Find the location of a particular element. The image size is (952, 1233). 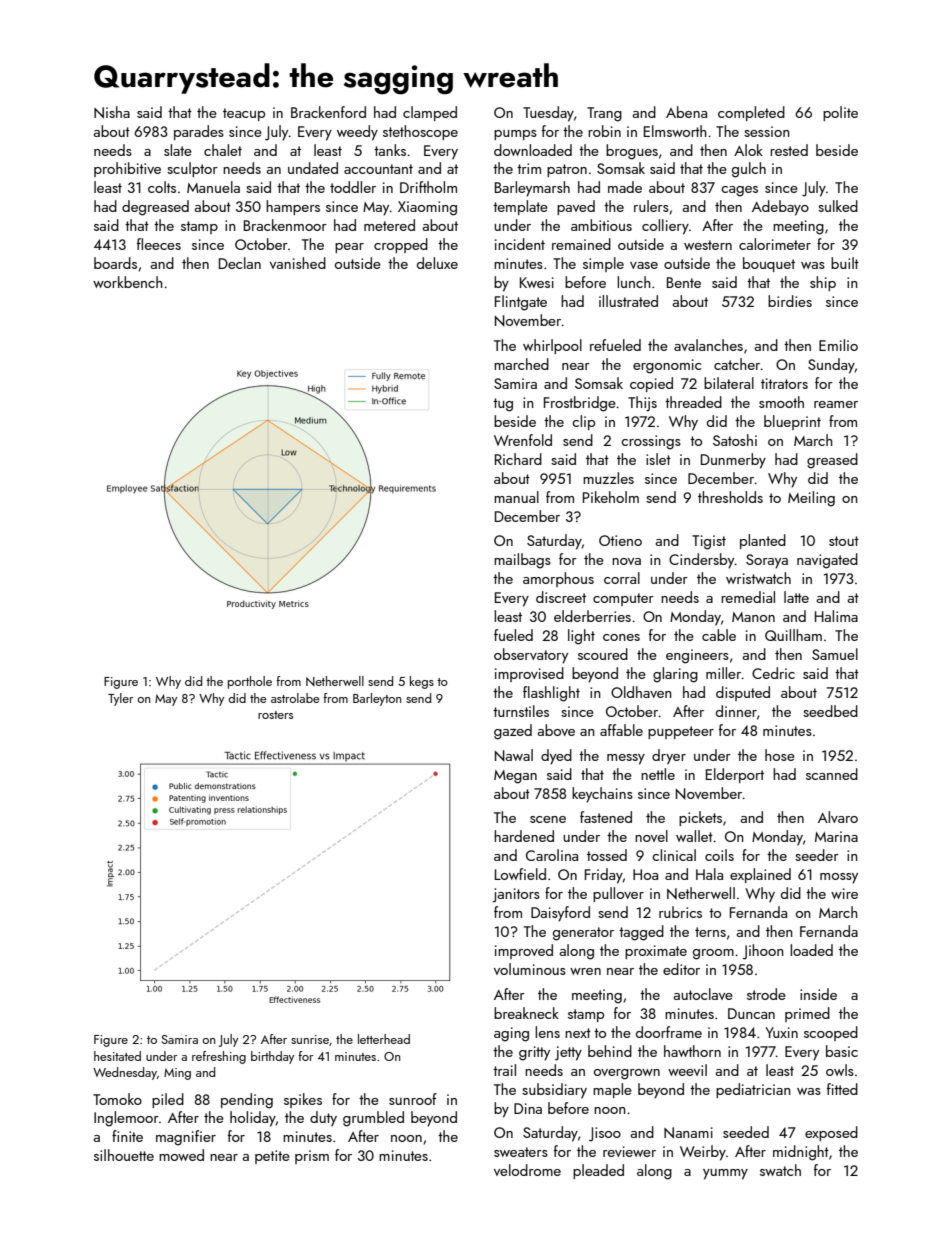

Alvaro is located at coordinates (838, 817).
